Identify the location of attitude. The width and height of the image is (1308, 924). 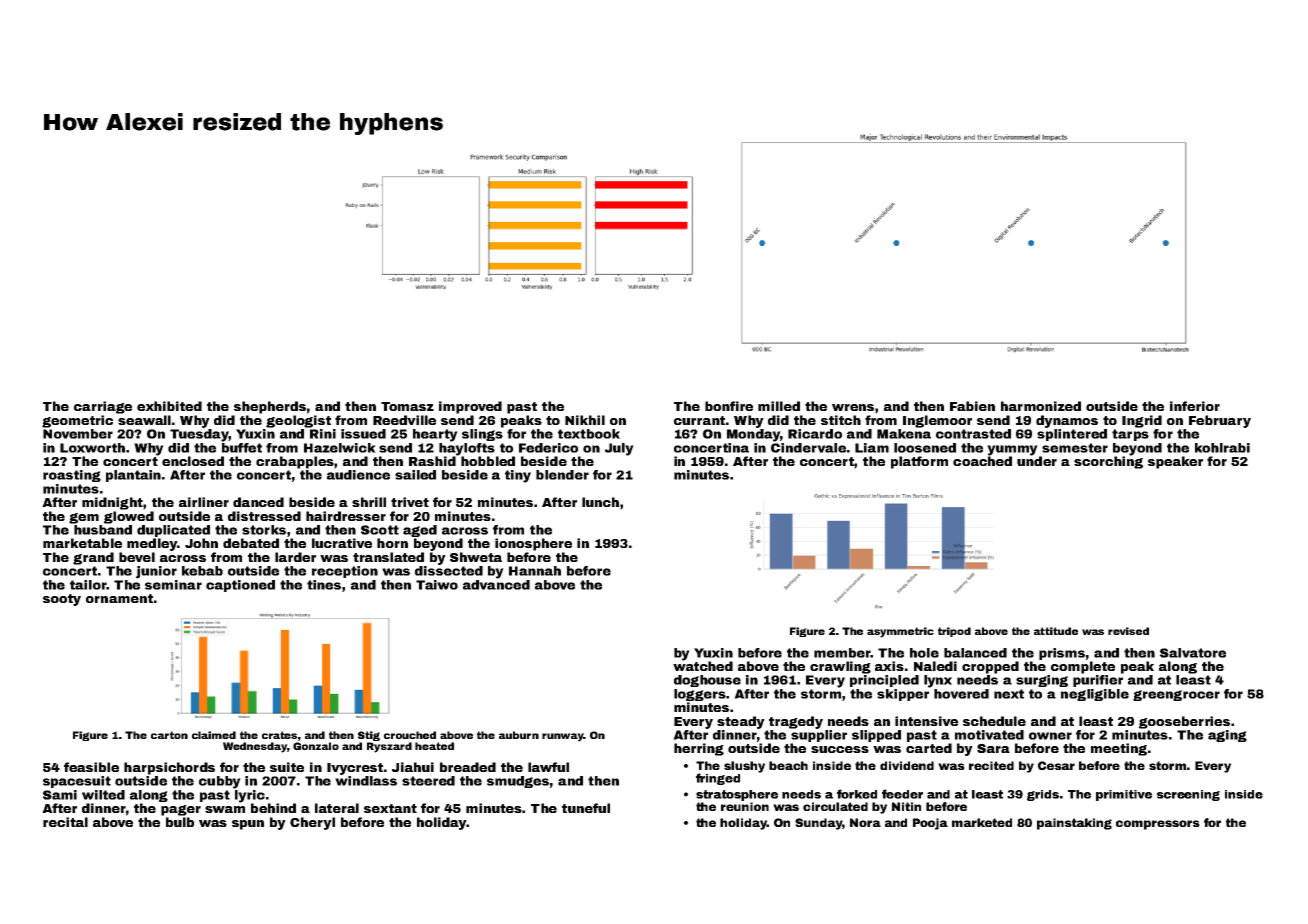
(1056, 631).
